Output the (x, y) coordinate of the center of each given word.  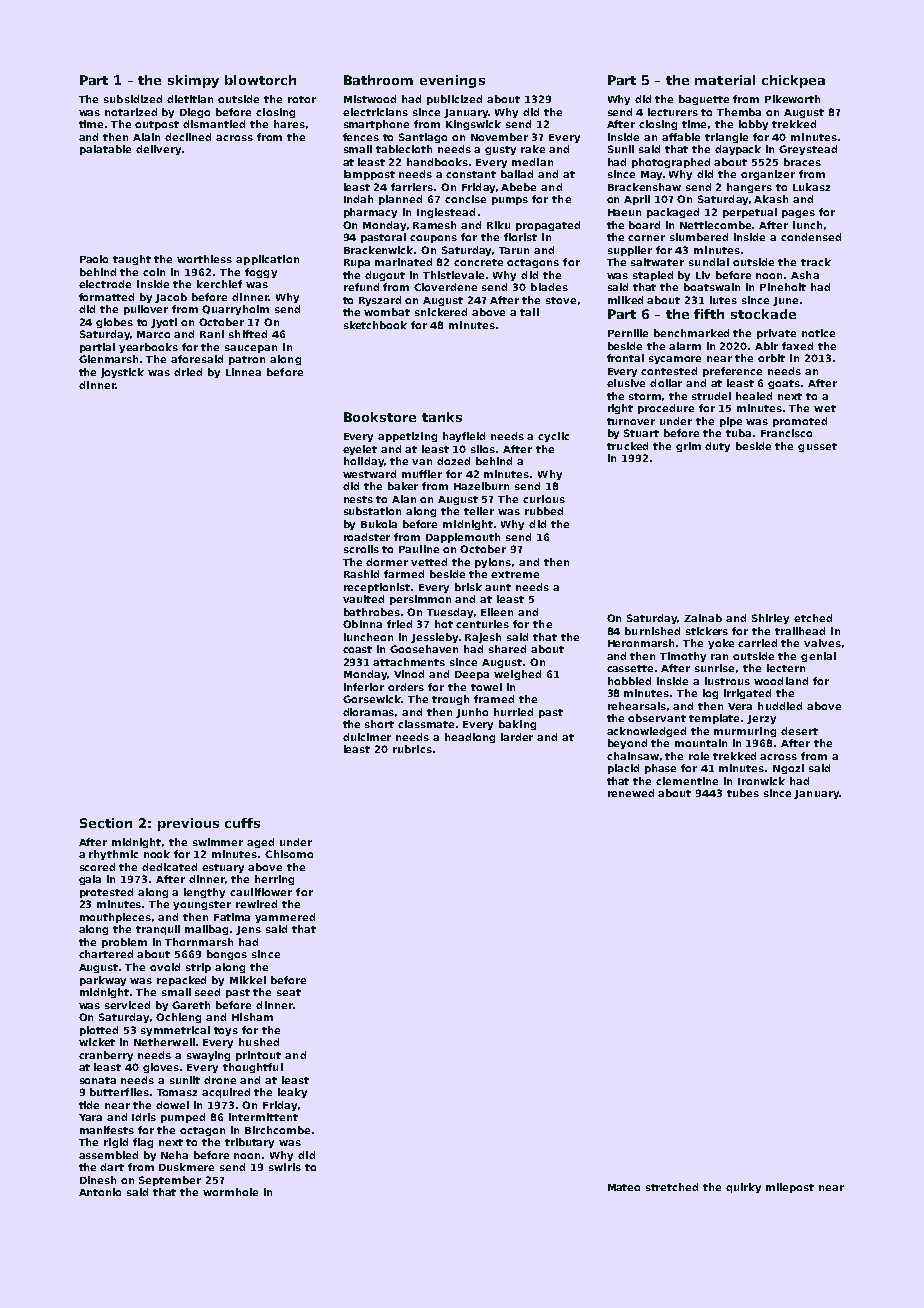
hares (289, 124)
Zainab (703, 618)
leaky (292, 1093)
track (816, 262)
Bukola (379, 524)
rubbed (544, 511)
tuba (738, 433)
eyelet (360, 450)
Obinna (362, 624)
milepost (790, 1188)
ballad (517, 174)
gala (90, 880)
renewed (631, 793)
